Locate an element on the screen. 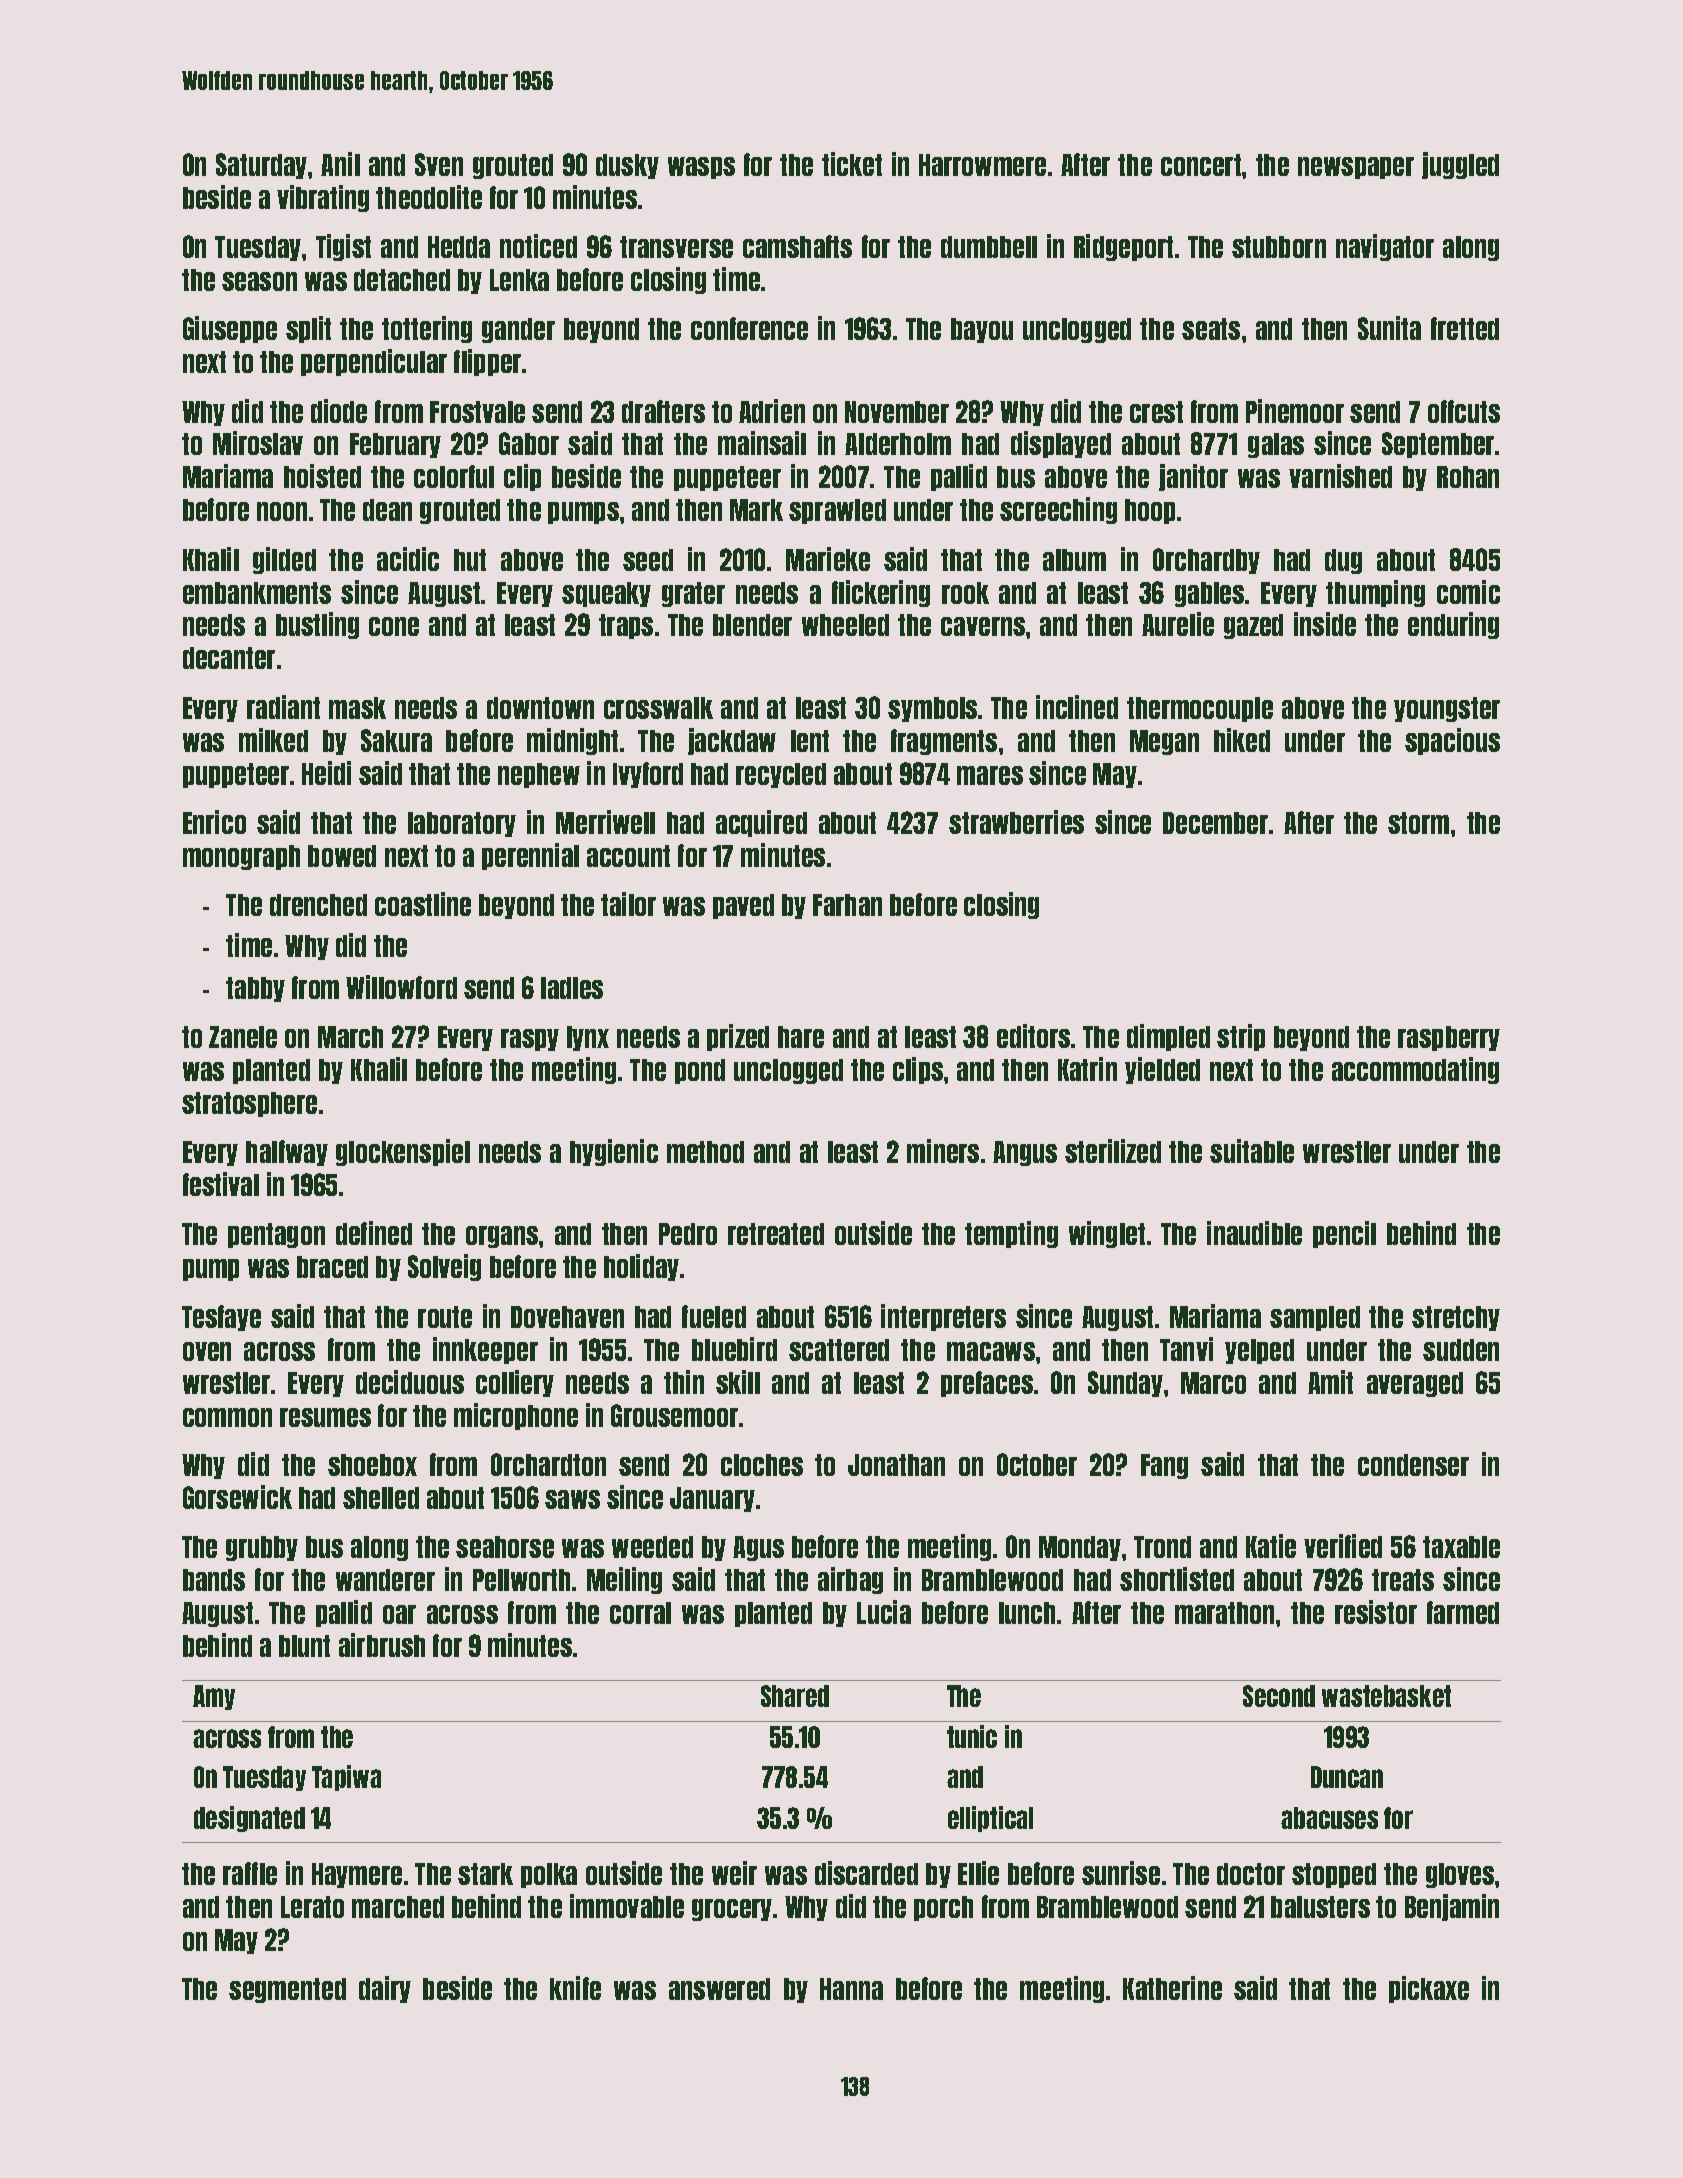 Image resolution: width=1683 pixels, height=2178 pixels. spacious is located at coordinates (1452, 741).
